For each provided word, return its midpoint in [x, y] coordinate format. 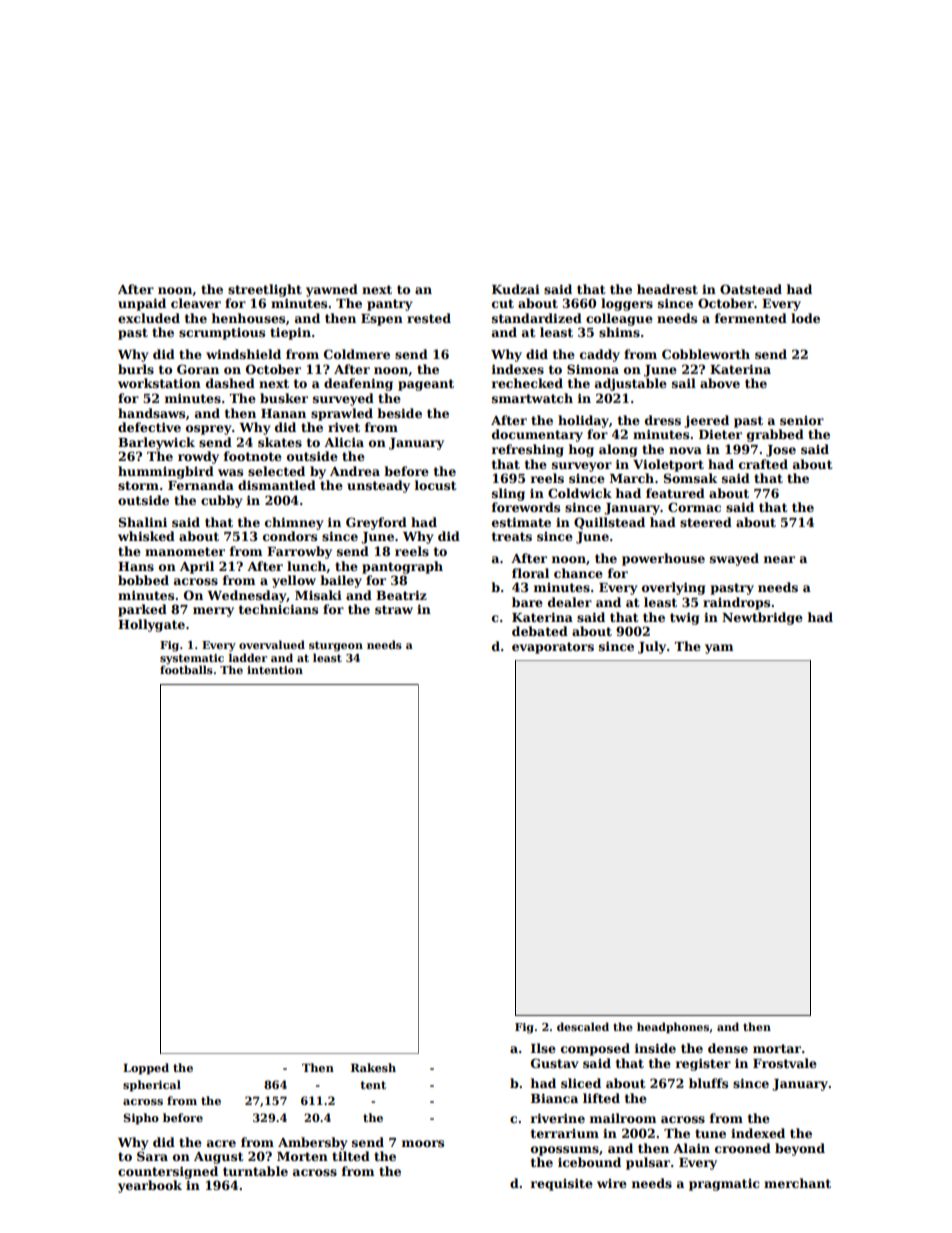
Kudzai [516, 289]
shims [619, 332]
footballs [186, 669]
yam [719, 649]
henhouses [248, 318]
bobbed [143, 580]
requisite [562, 1184]
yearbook [150, 1186]
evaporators [553, 648]
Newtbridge [762, 618]
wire [612, 1183]
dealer [570, 602]
